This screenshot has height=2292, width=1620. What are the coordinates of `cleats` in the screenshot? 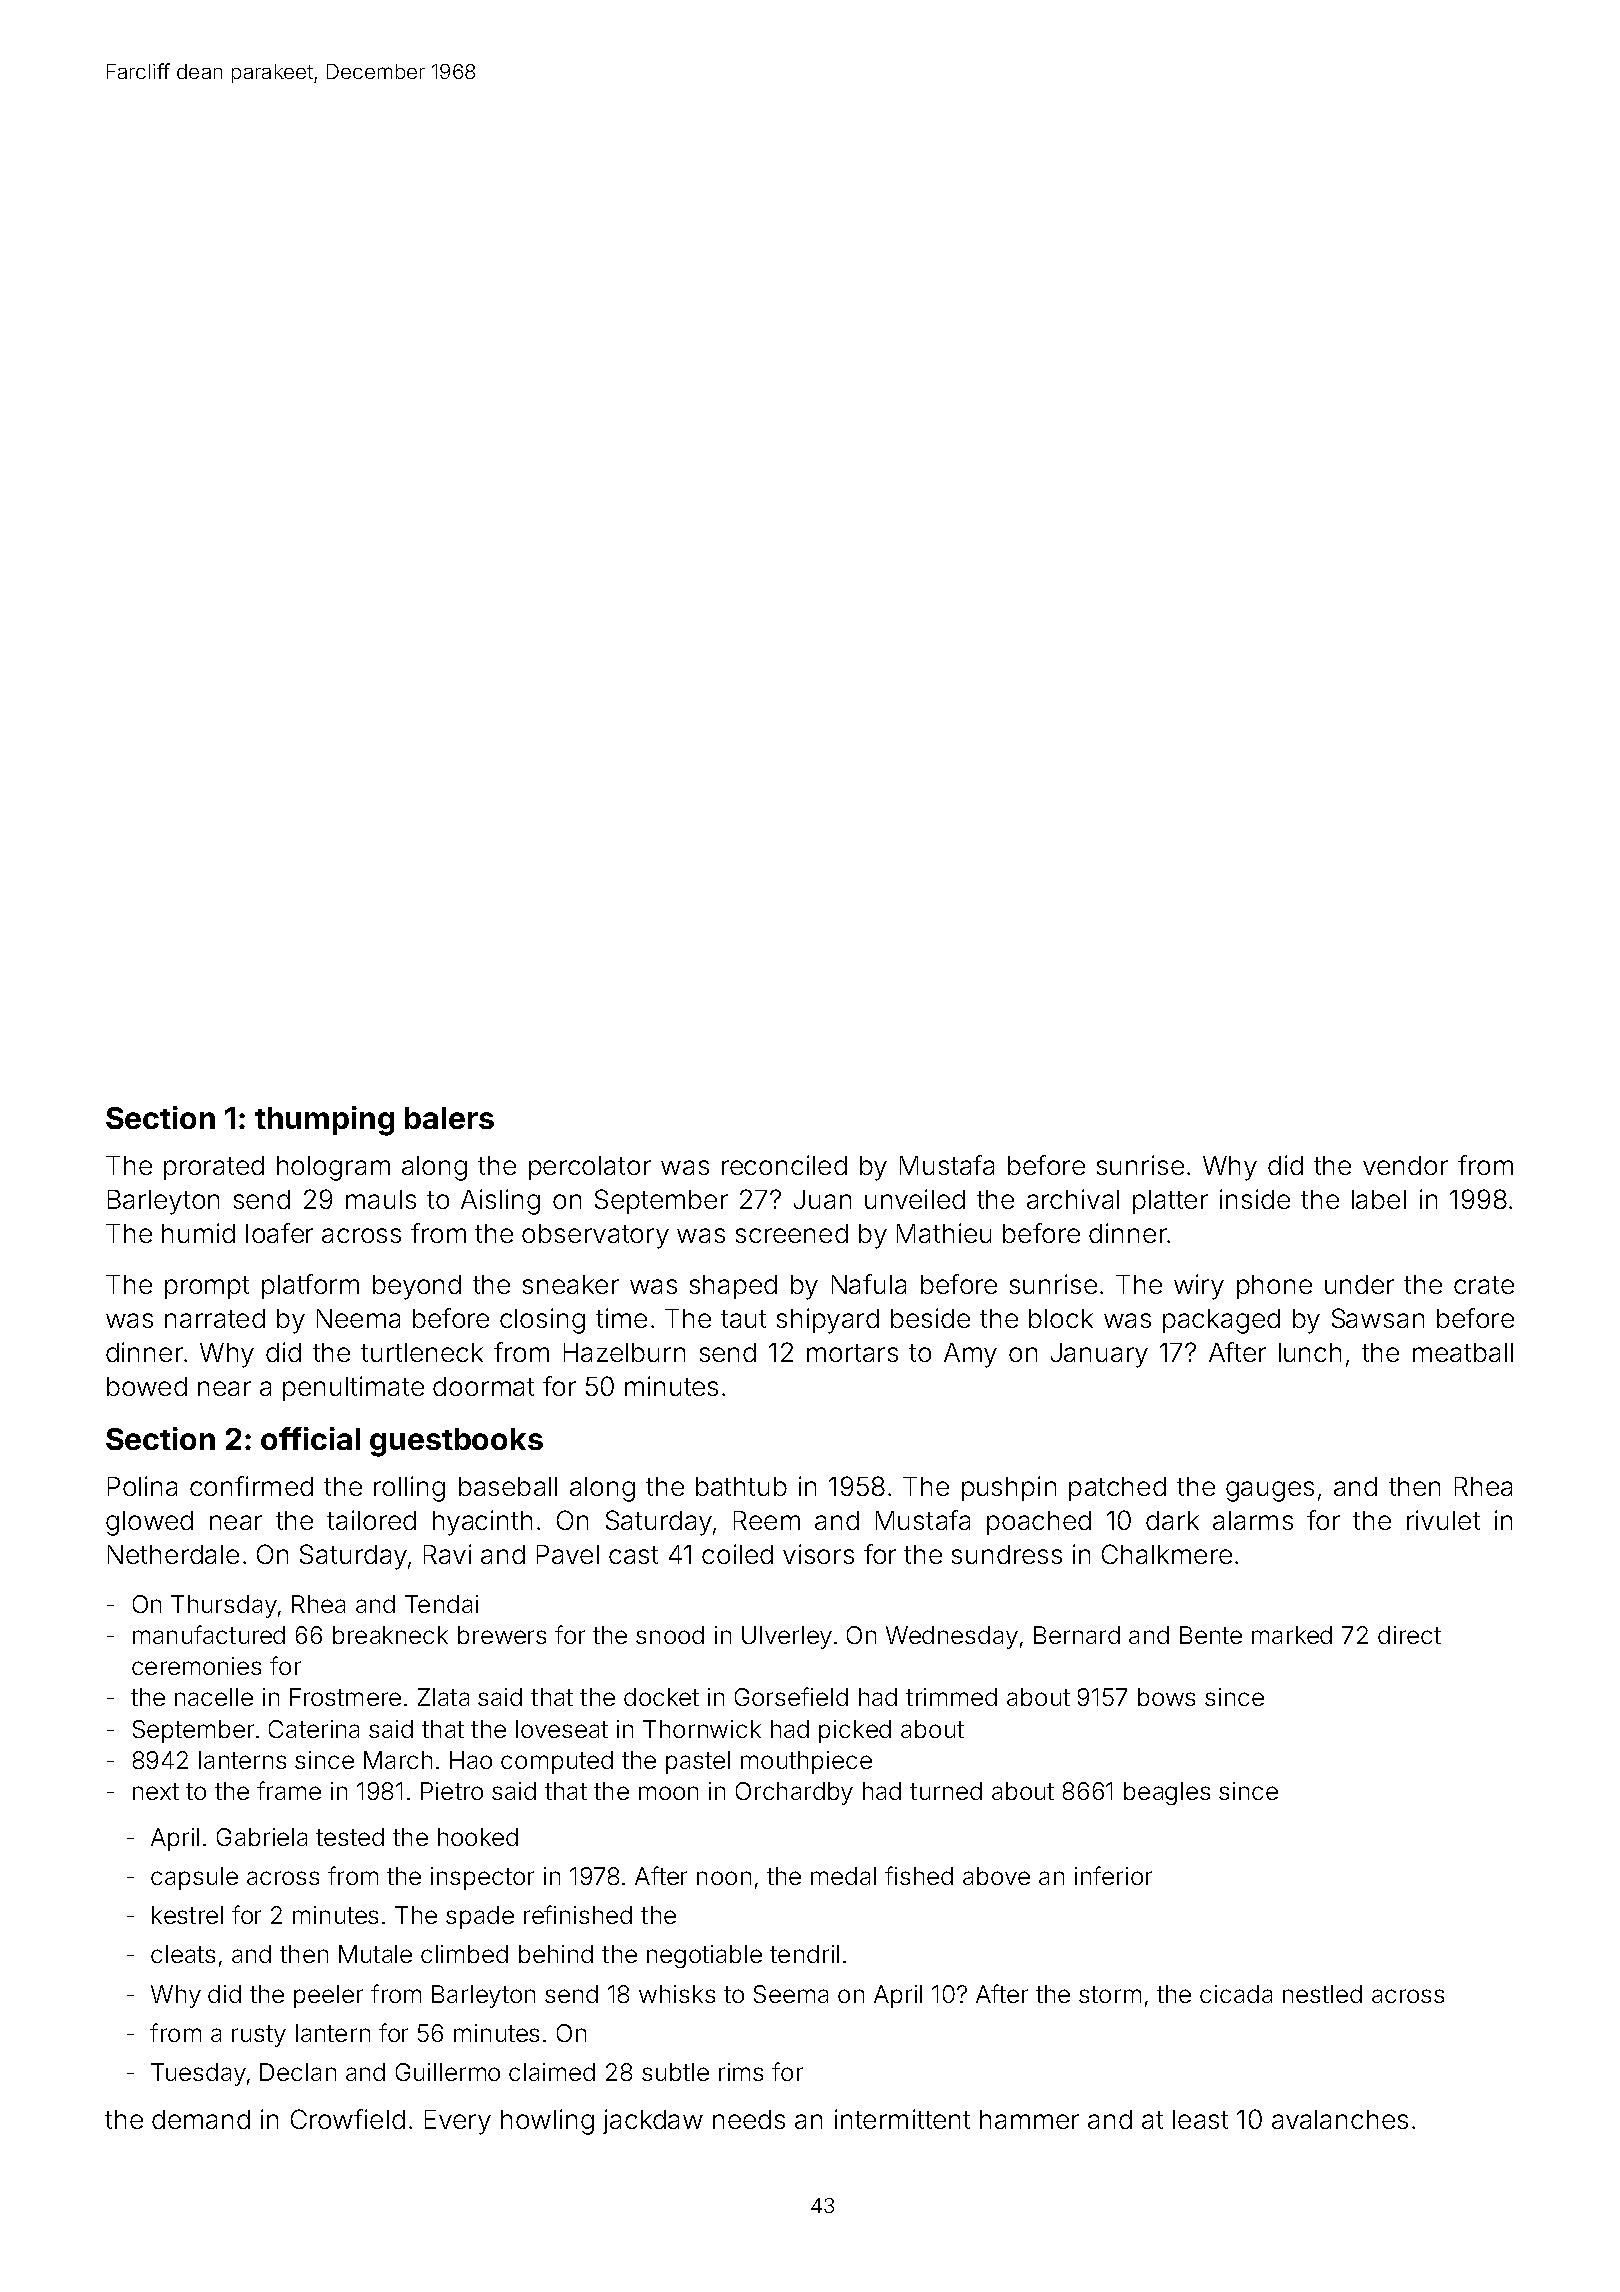 It's located at (183, 1954).
